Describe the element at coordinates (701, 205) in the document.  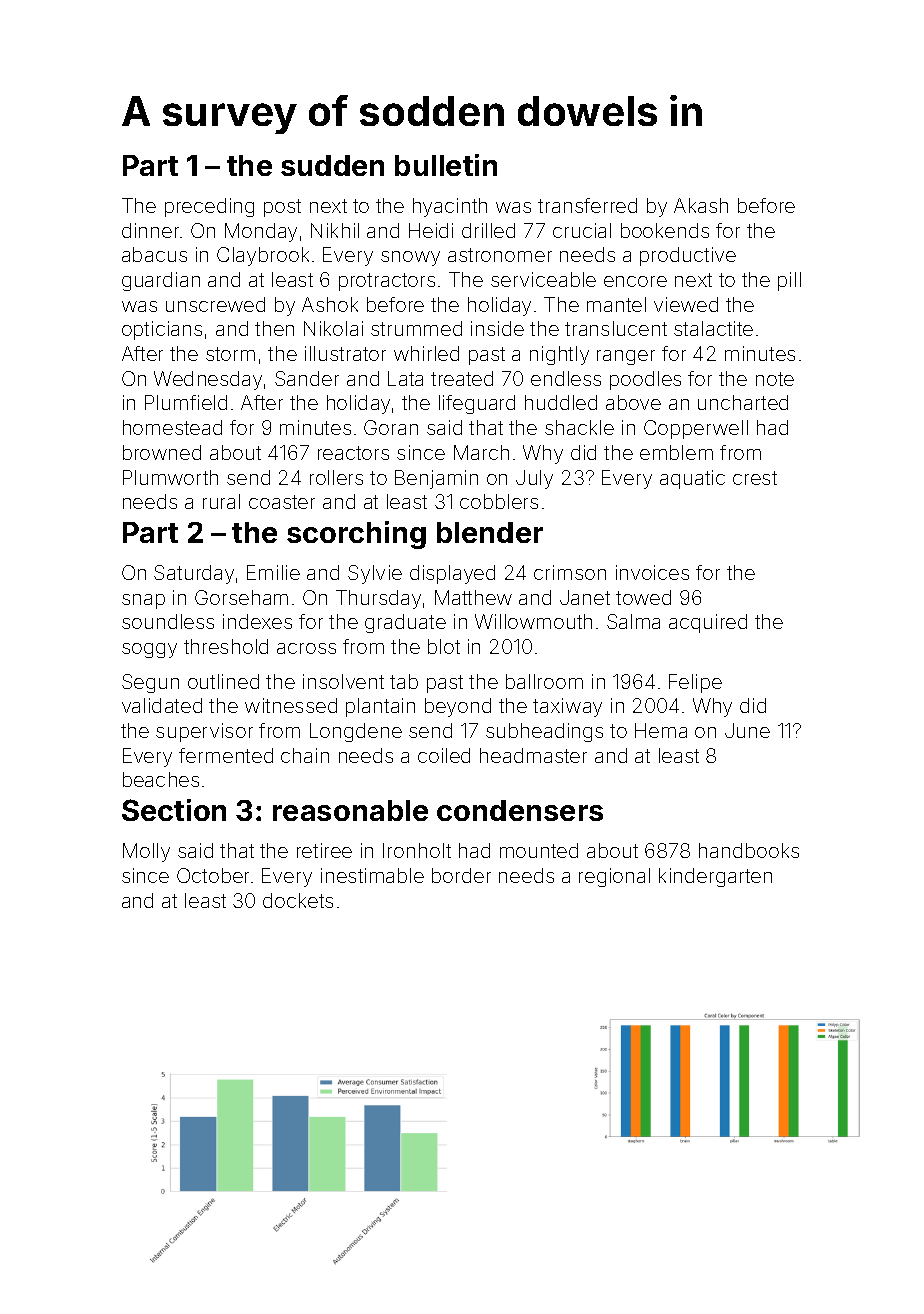
I see `Akash` at that location.
